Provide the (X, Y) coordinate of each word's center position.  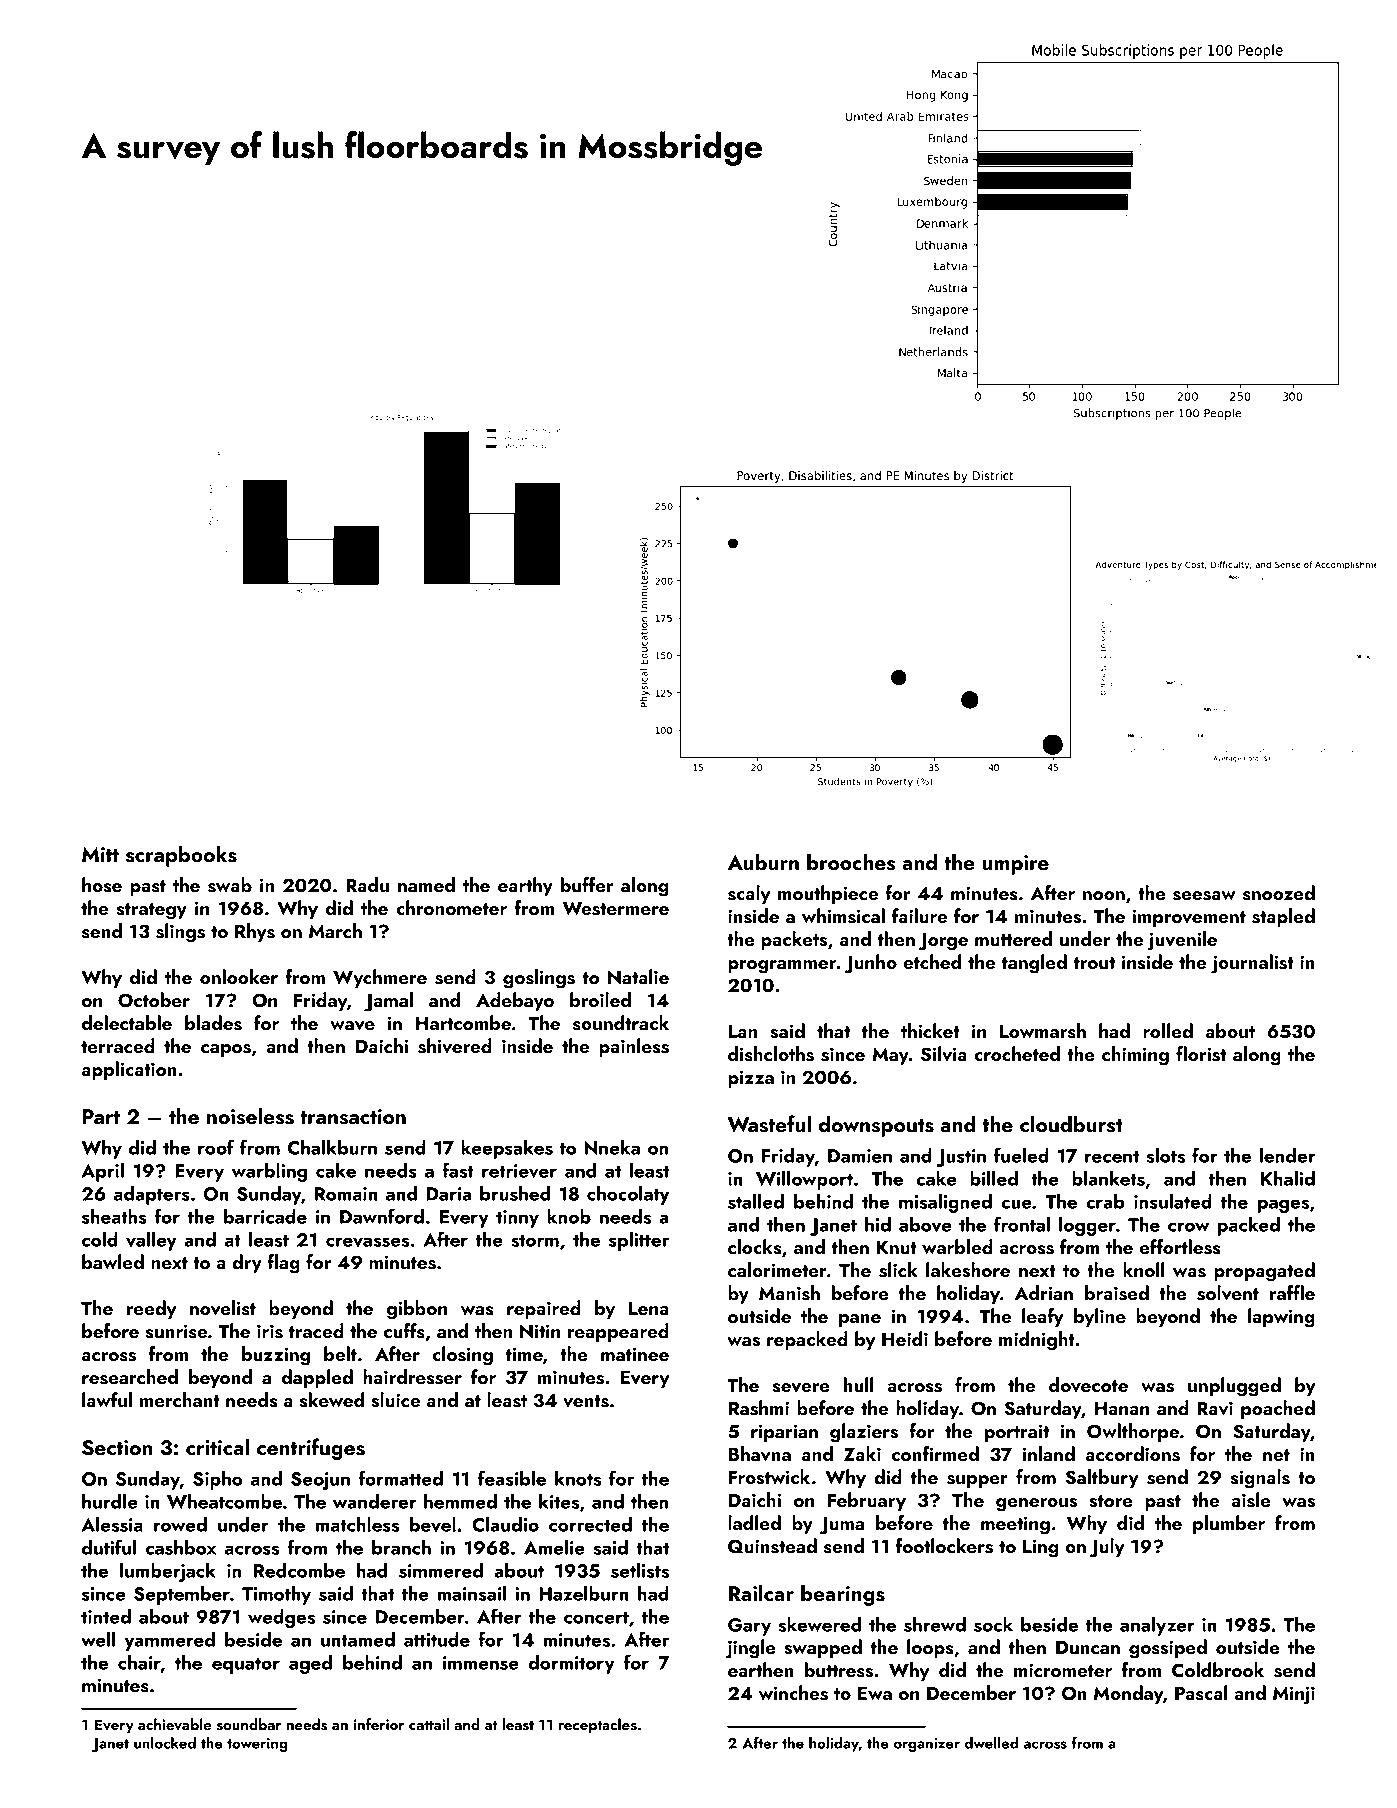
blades (213, 1023)
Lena (649, 1308)
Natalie (638, 976)
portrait (1016, 1433)
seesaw (1204, 896)
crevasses (367, 1242)
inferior (378, 1724)
